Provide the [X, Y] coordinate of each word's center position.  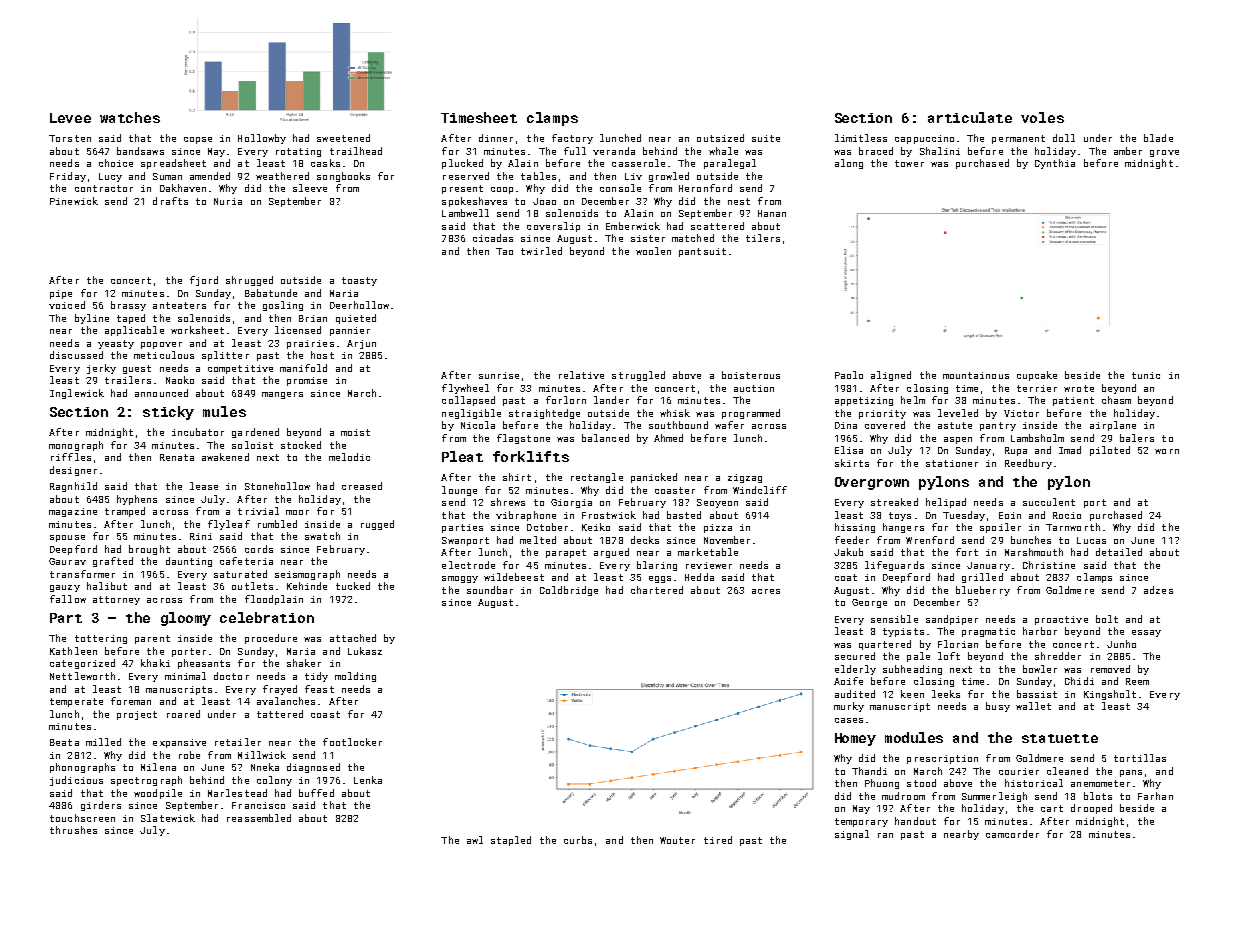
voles [1042, 117]
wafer [729, 425]
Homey [855, 739]
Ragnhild [73, 487]
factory [572, 139]
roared [183, 714]
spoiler [1000, 528]
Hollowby [262, 139]
